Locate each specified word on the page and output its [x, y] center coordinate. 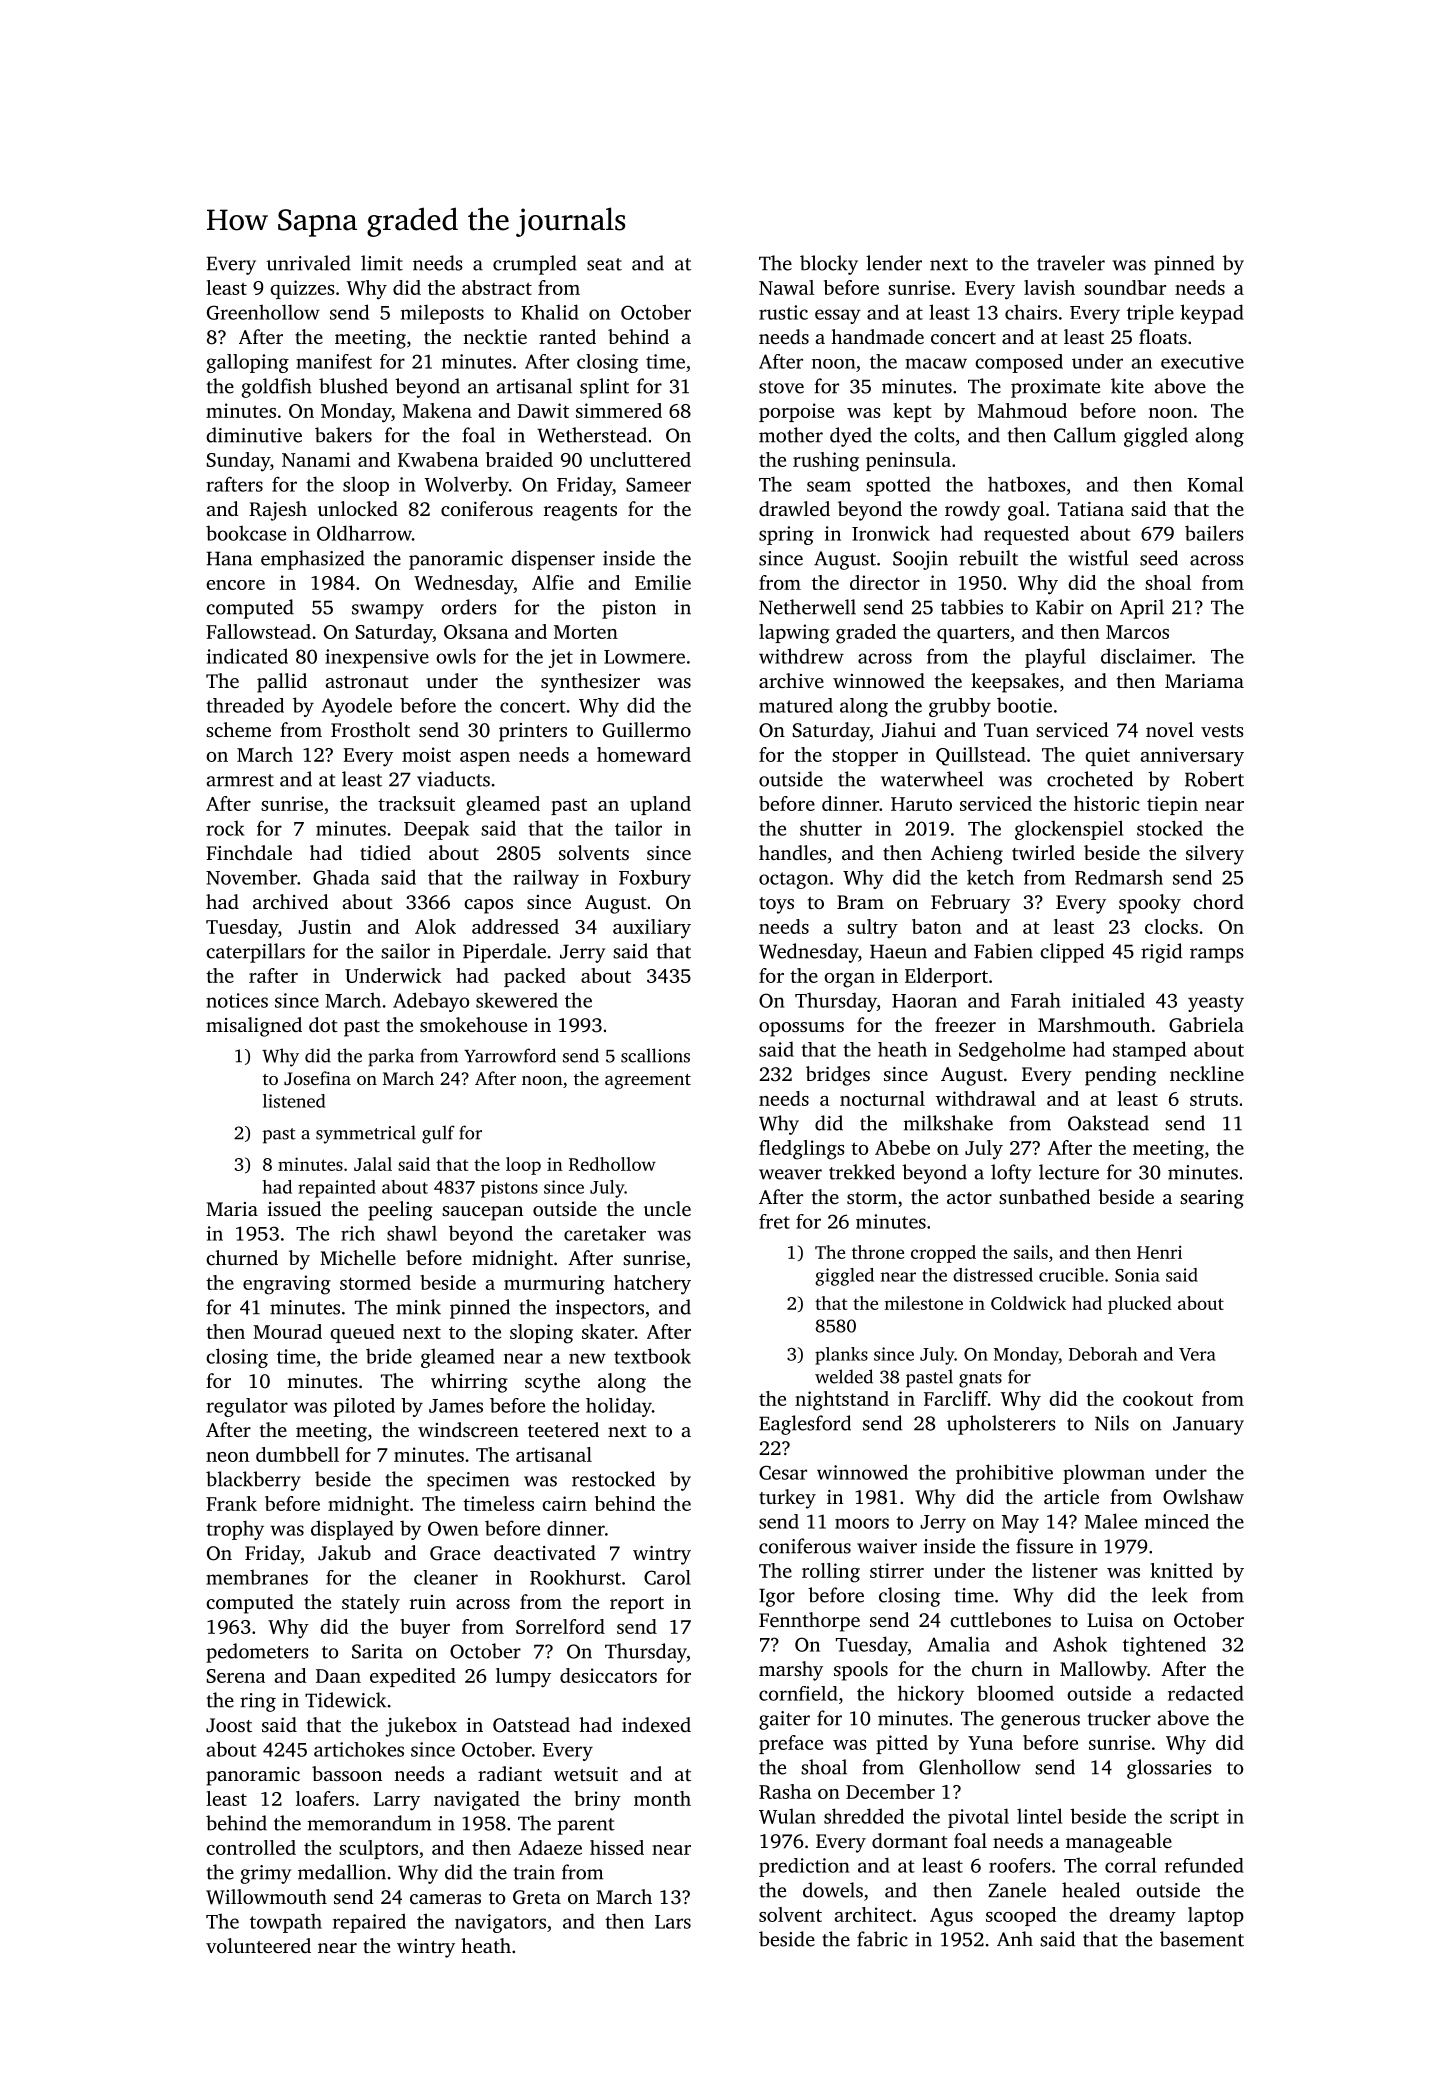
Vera [1197, 1354]
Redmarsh [1119, 877]
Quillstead [981, 756]
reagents [580, 512]
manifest [334, 361]
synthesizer [590, 683]
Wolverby [466, 486]
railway [546, 879]
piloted [364, 1407]
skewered [517, 1000]
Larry [397, 1801]
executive [1202, 361]
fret [774, 1221]
